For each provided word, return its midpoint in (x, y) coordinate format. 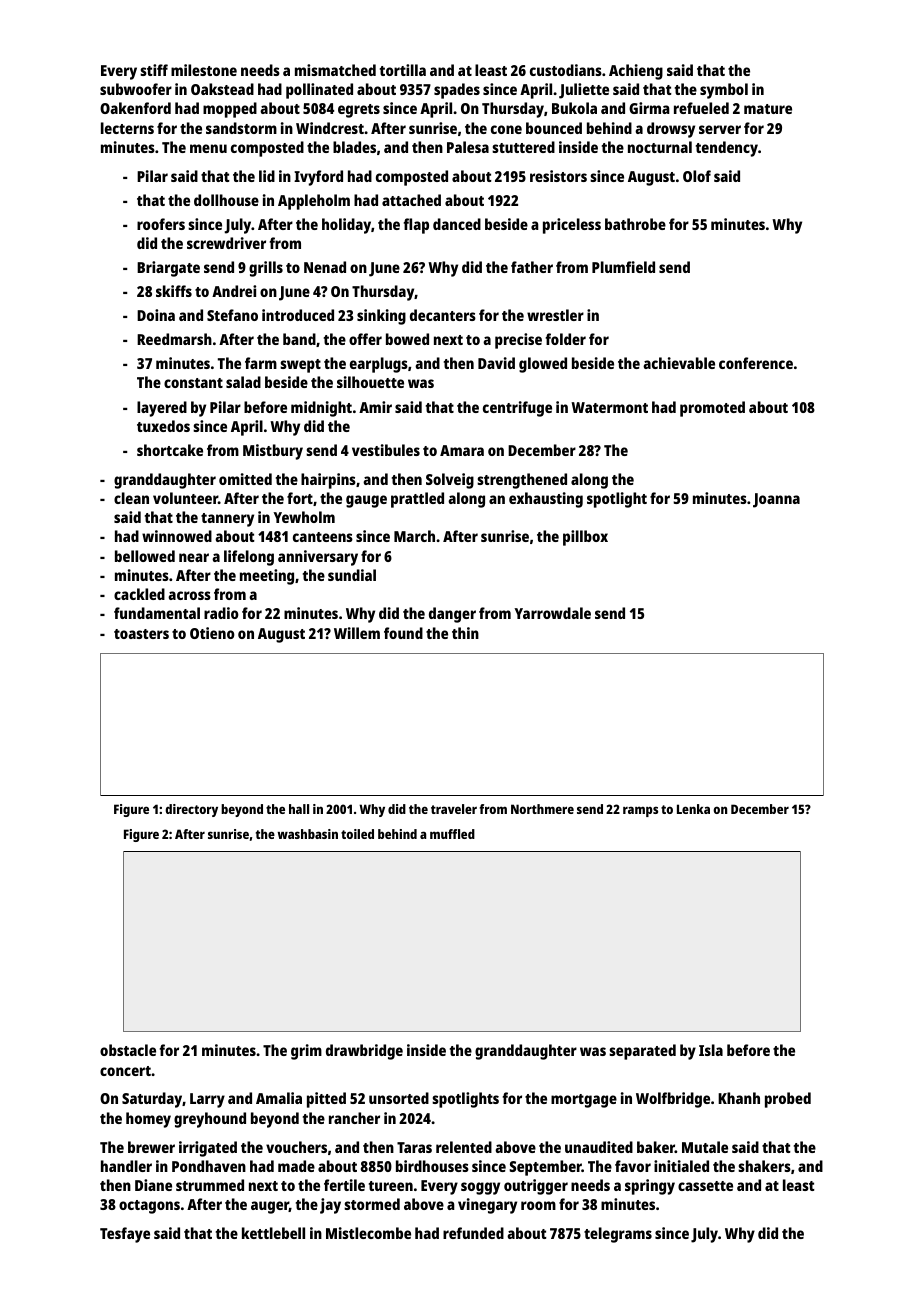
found (403, 633)
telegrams (618, 1235)
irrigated (208, 1149)
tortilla (403, 70)
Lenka (693, 809)
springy (650, 1187)
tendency (727, 149)
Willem (357, 633)
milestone (204, 70)
